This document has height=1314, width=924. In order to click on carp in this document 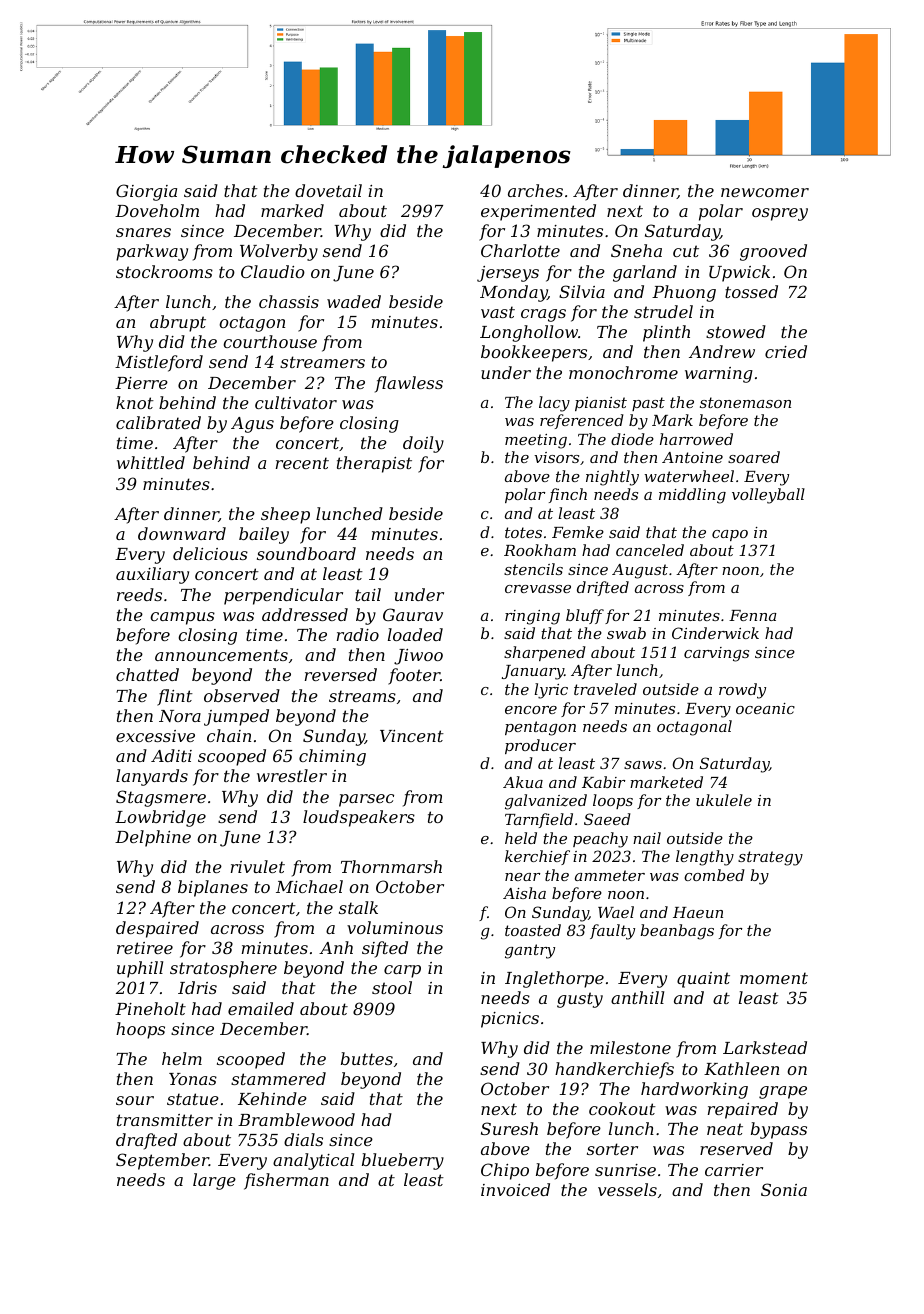, I will do `click(402, 971)`.
